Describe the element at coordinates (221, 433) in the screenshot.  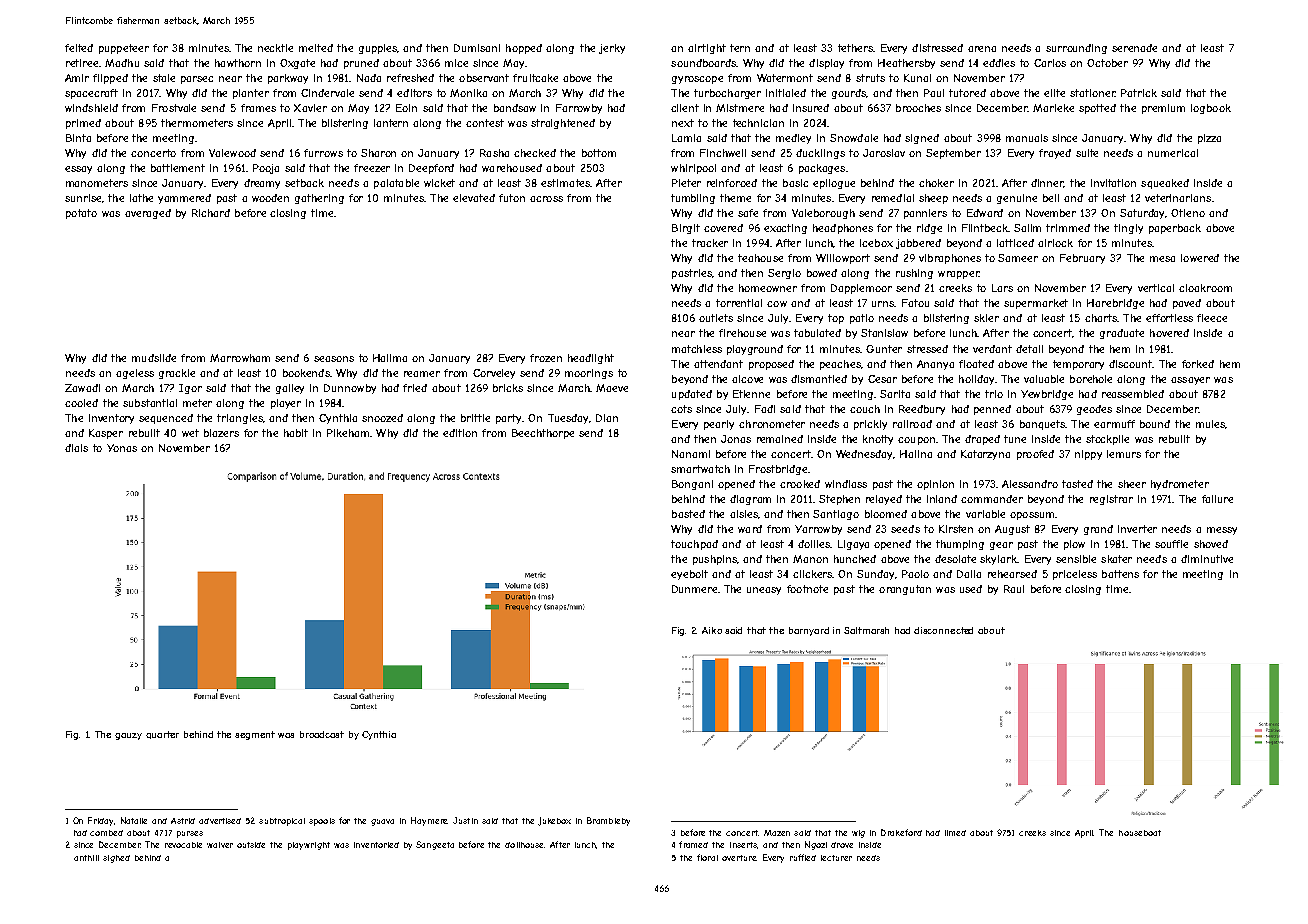
I see `blazers` at that location.
